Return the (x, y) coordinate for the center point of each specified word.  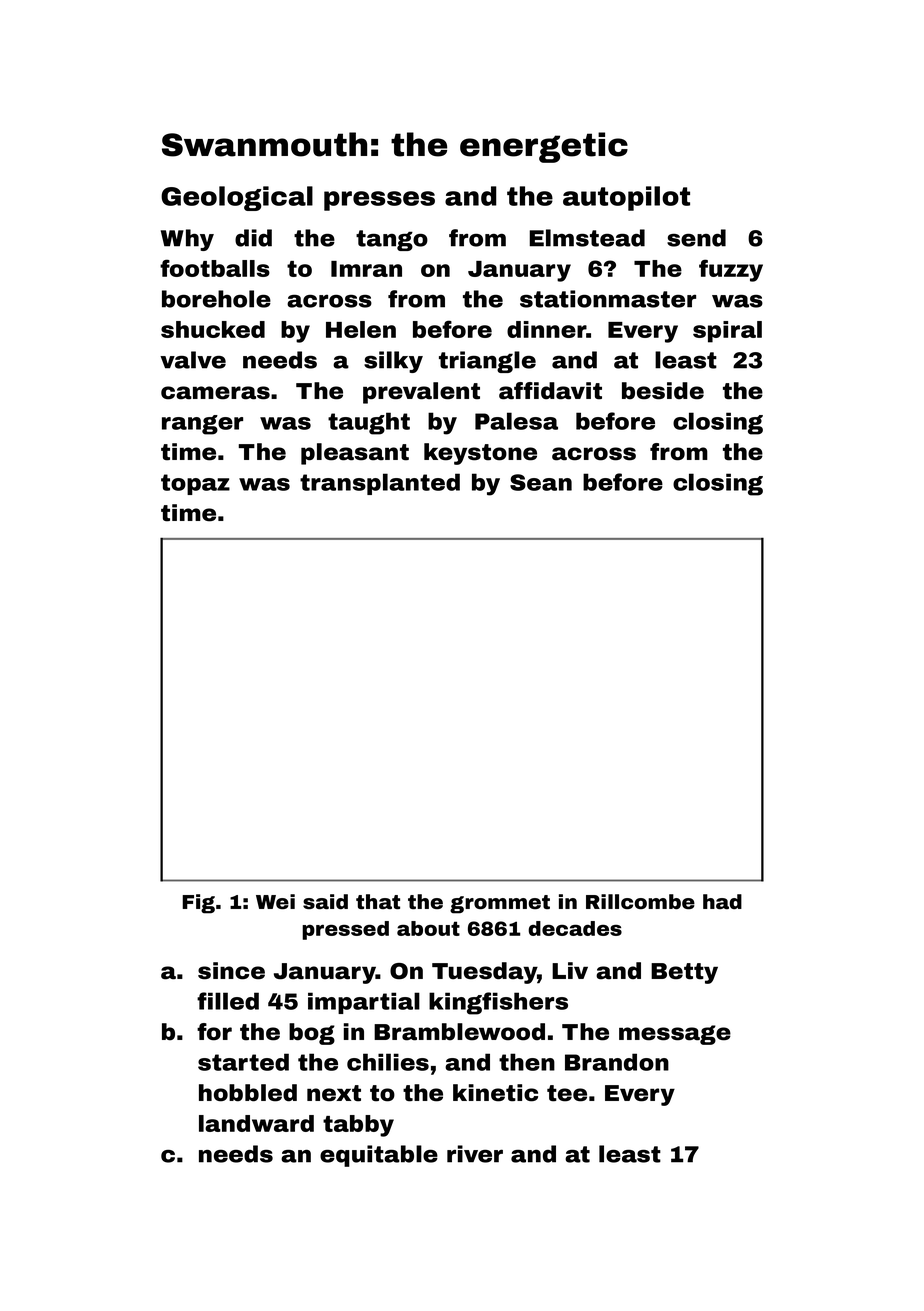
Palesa (516, 421)
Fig (198, 904)
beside (663, 391)
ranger (202, 425)
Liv (570, 970)
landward (256, 1123)
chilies (388, 1062)
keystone (480, 454)
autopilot (626, 198)
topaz (195, 484)
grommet (500, 904)
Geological (237, 198)
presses (379, 201)
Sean (541, 482)
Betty (684, 973)
